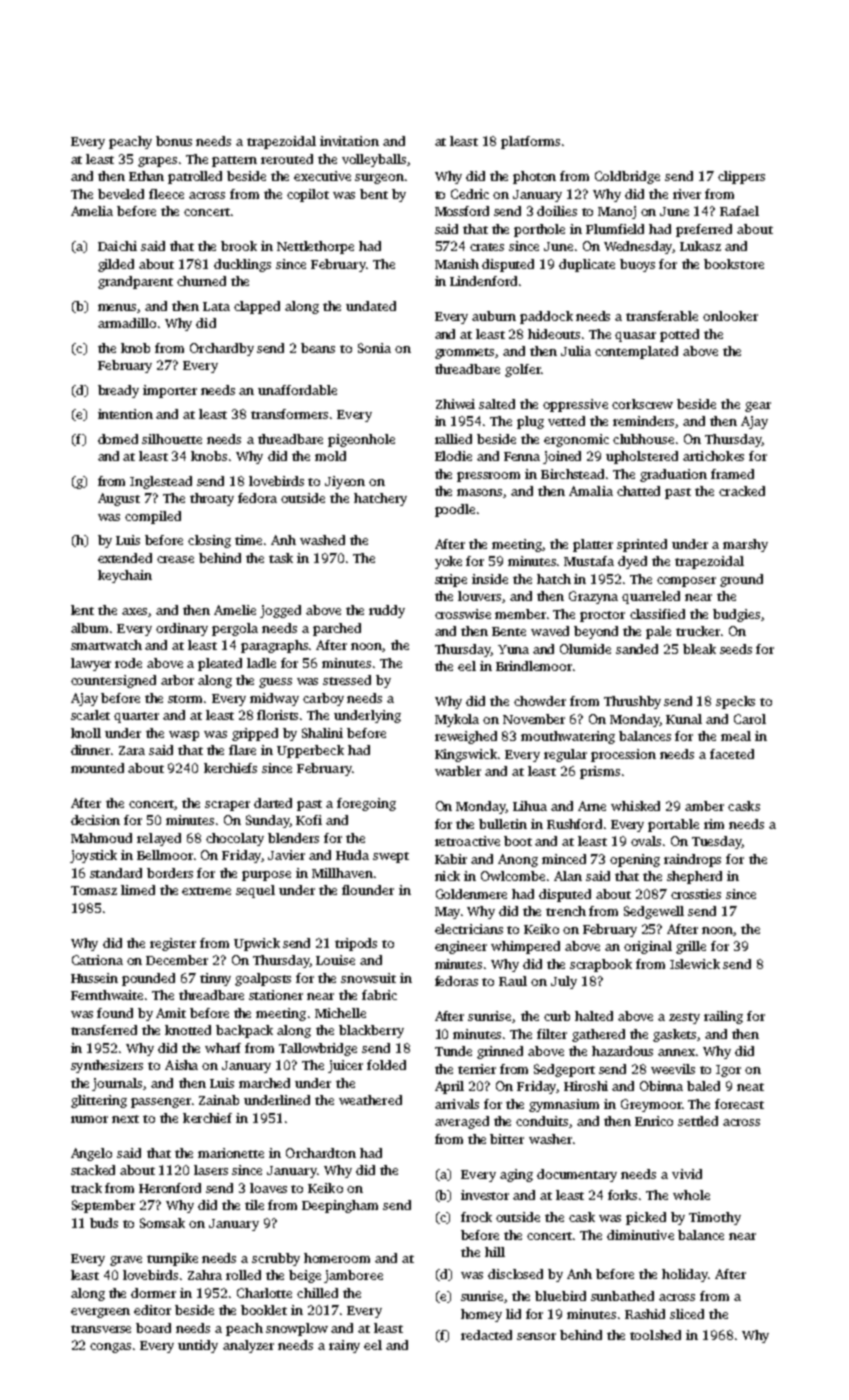  I want to click on Manish, so click(457, 264).
